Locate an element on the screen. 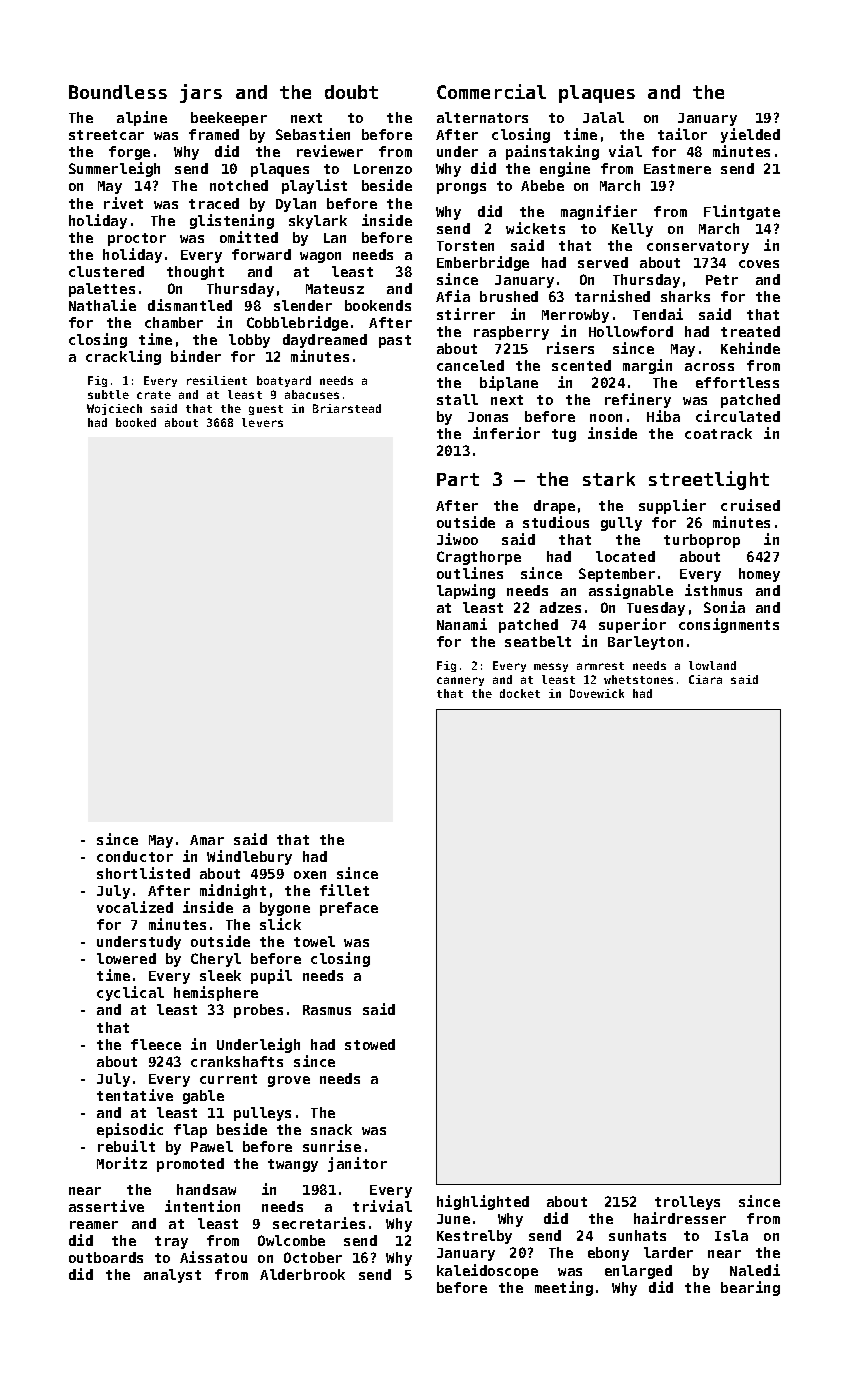 The image size is (849, 1400). conductor is located at coordinates (135, 856).
